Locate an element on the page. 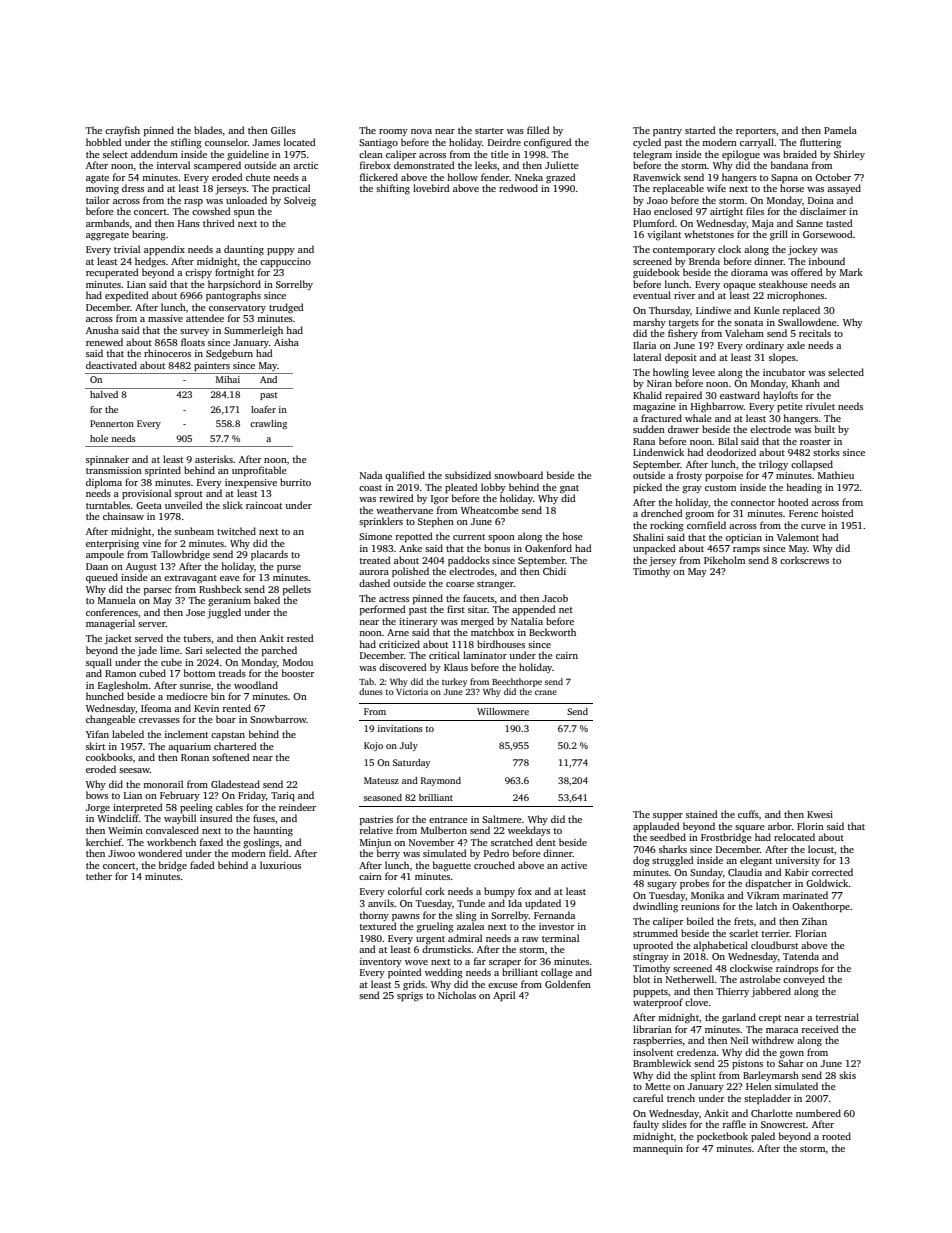 Image resolution: width=952 pixels, height=1233 pixels. lovebird is located at coordinates (431, 188).
